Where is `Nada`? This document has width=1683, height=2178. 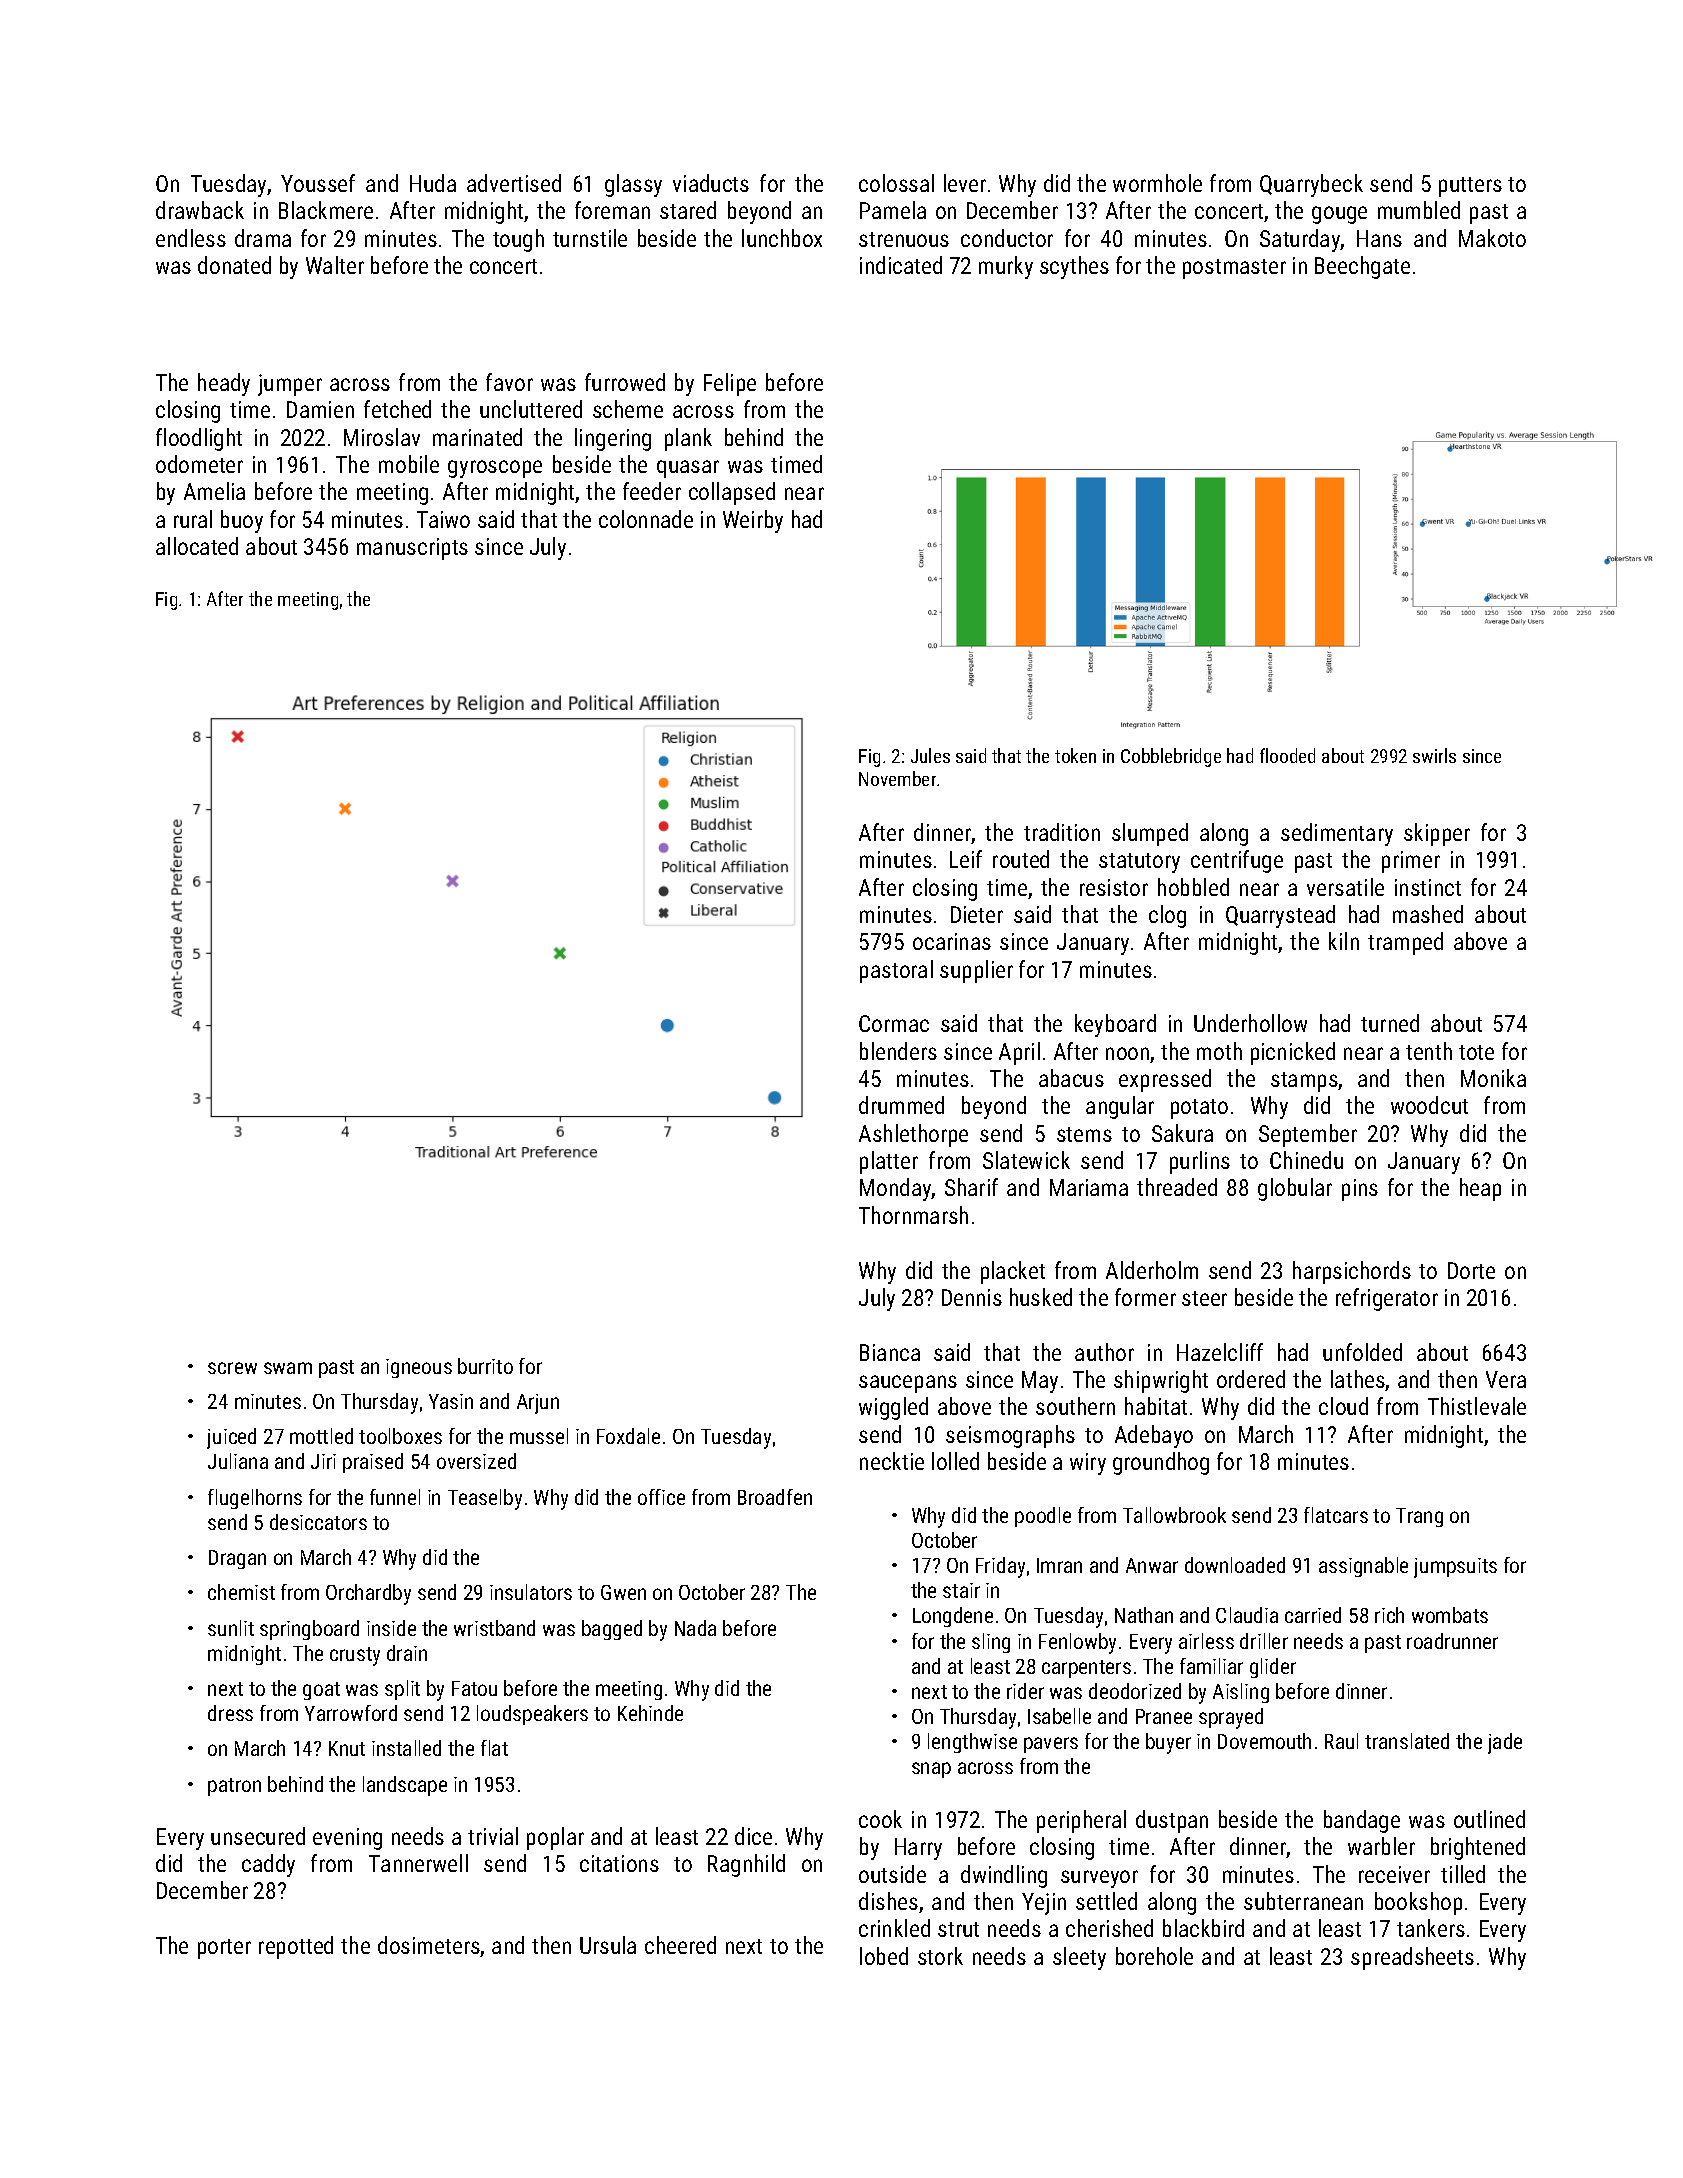 Nada is located at coordinates (695, 1628).
